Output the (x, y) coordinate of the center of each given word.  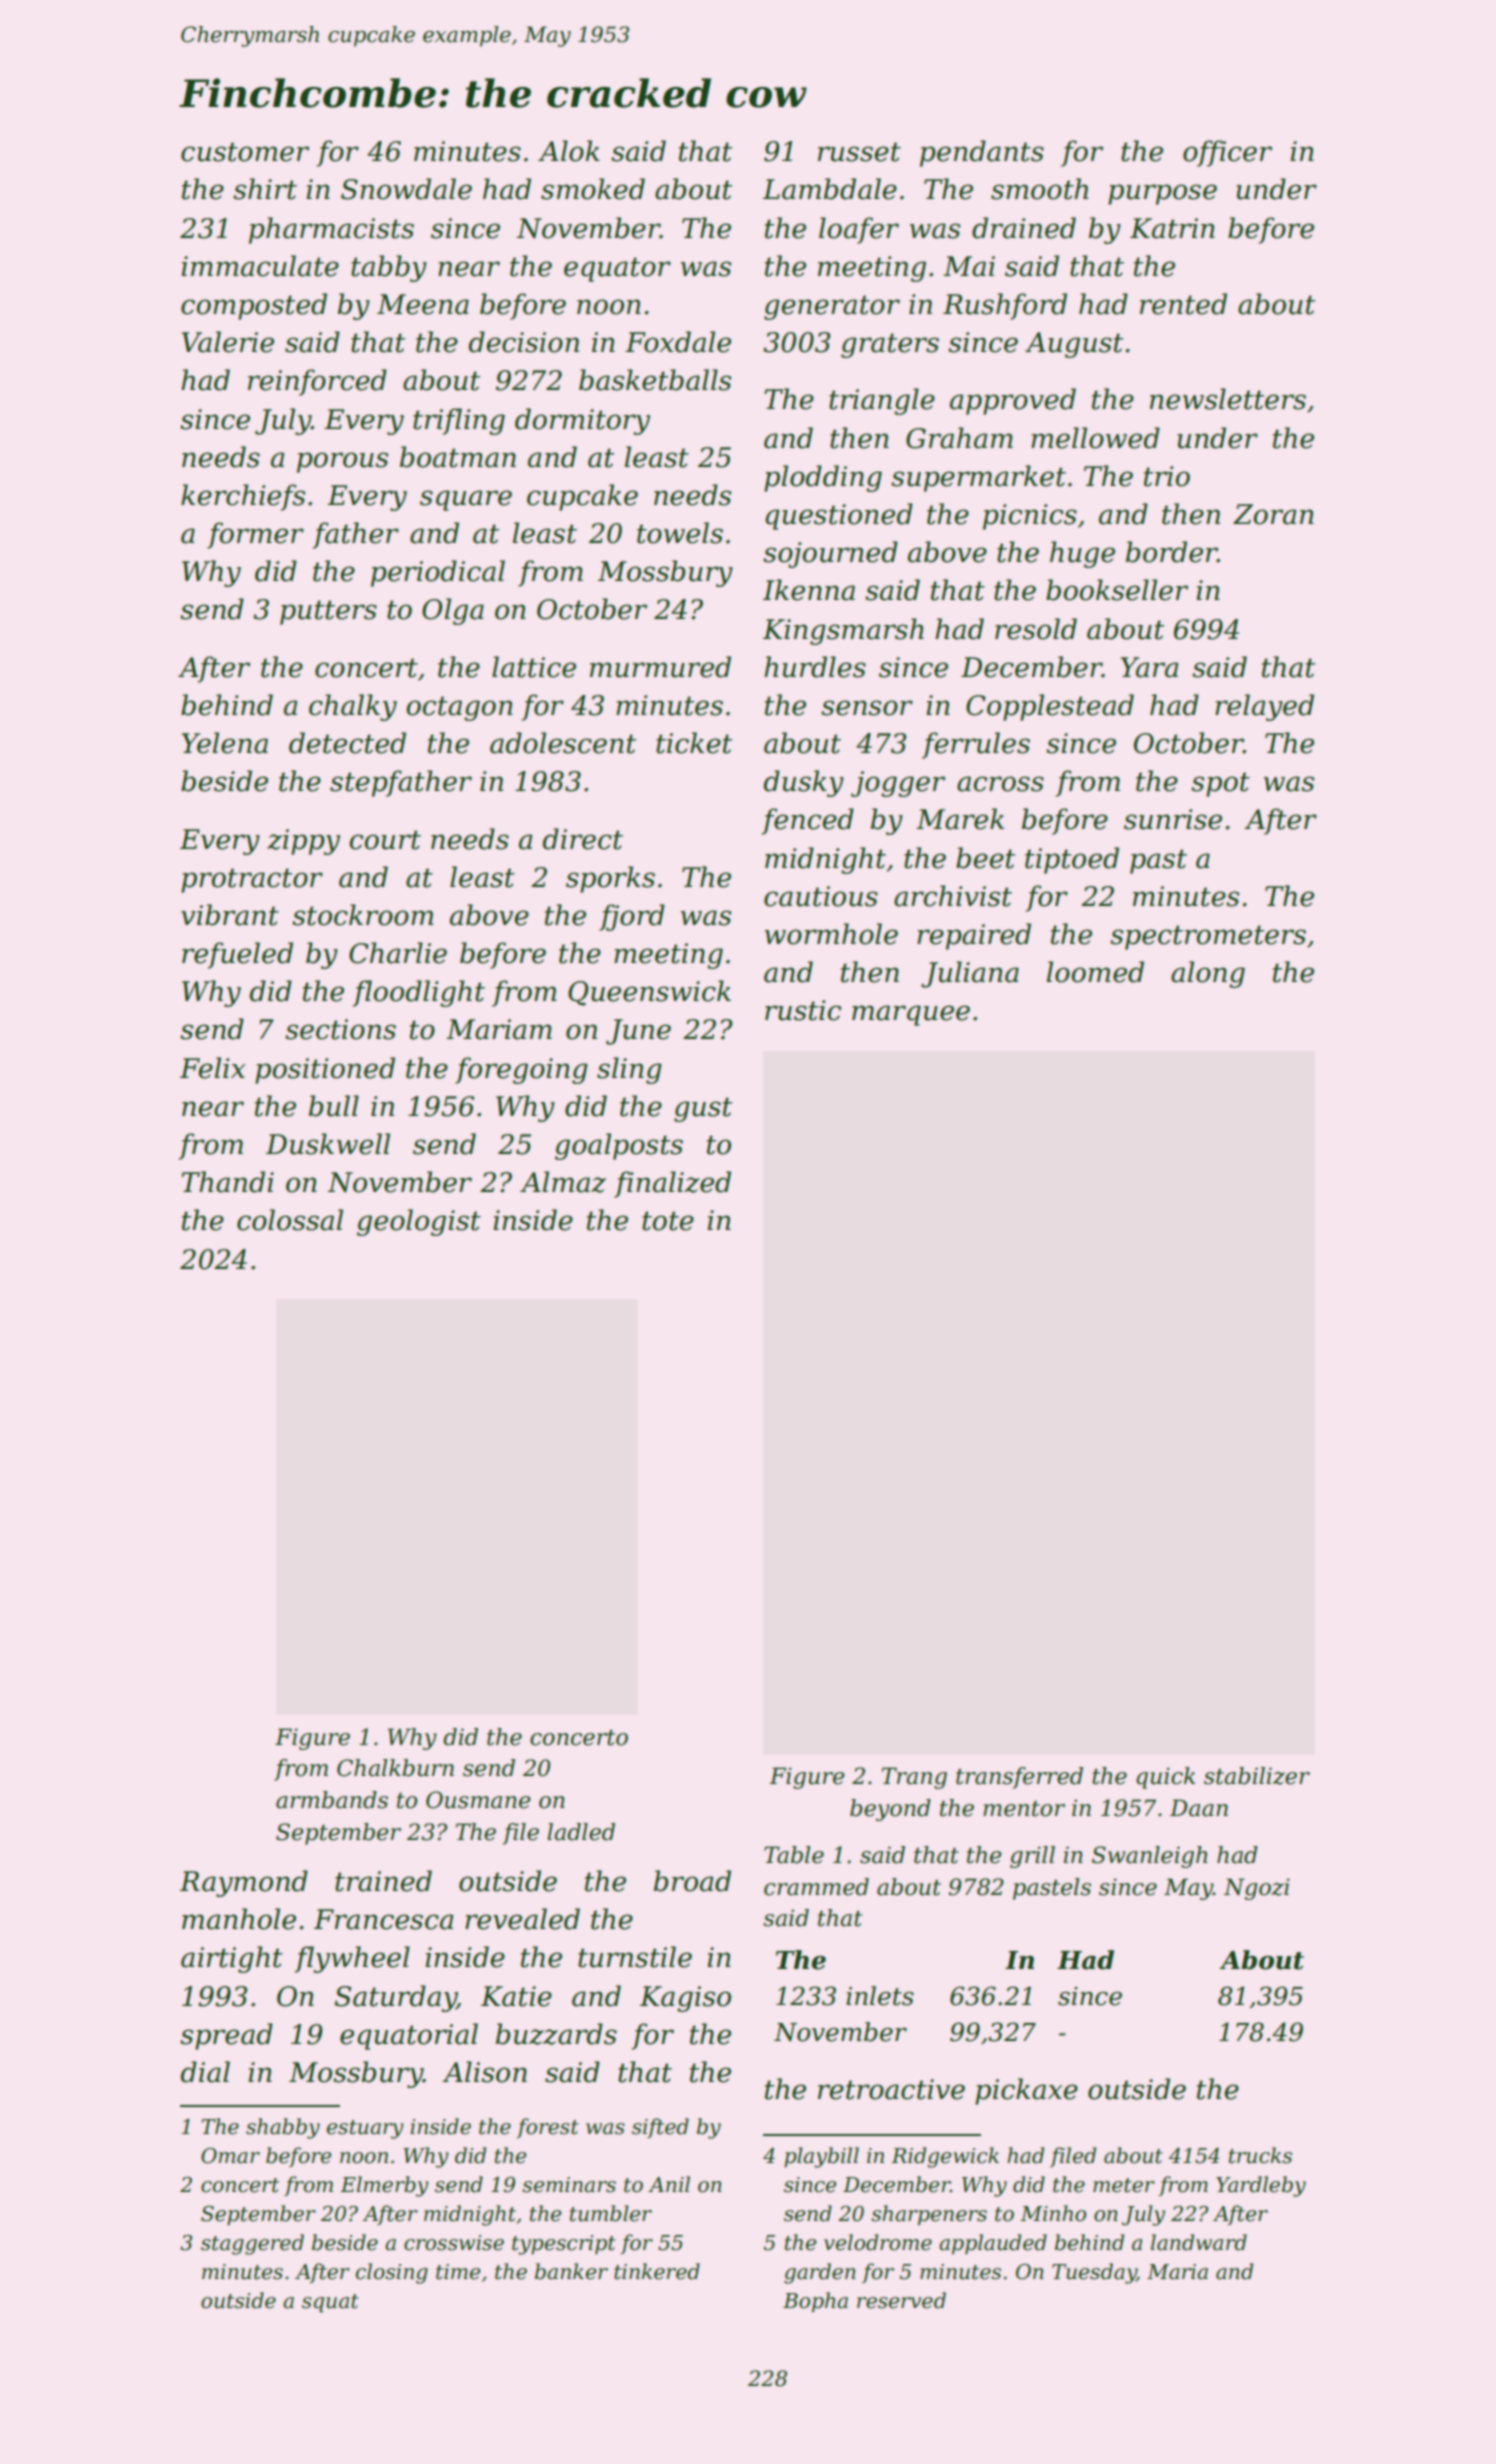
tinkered (657, 2271)
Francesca (384, 1919)
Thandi (227, 1182)
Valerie (228, 342)
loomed (1095, 972)
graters (890, 345)
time (458, 2272)
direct (583, 839)
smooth (1039, 189)
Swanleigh (1150, 1857)
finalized (672, 1184)
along (1208, 974)
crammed (816, 1887)
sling (629, 1070)
